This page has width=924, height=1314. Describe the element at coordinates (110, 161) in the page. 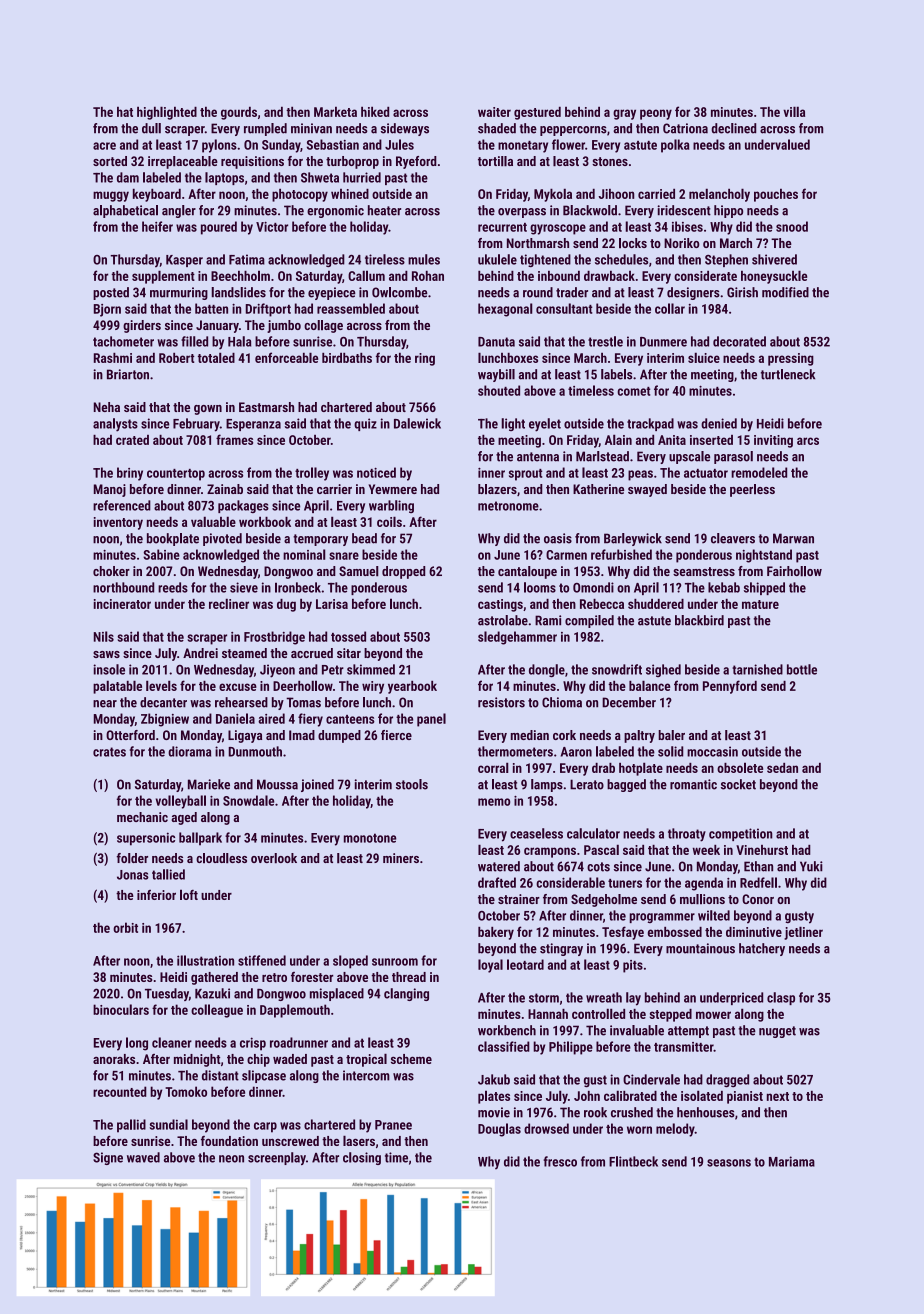

I see `sorted` at that location.
